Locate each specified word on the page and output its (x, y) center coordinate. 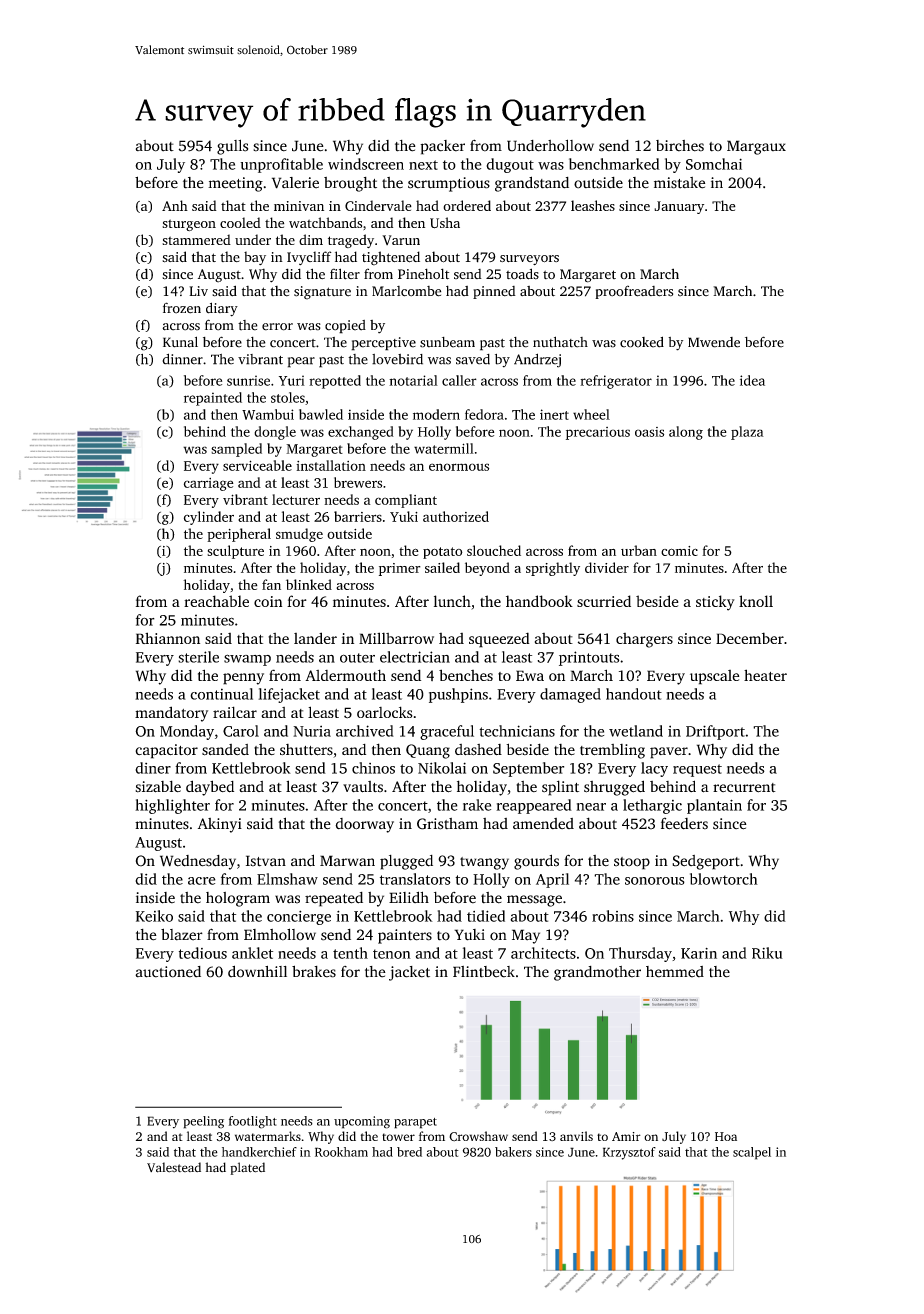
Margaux (756, 147)
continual (221, 694)
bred (409, 1152)
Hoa (726, 1136)
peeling (203, 1122)
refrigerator (616, 382)
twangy (484, 863)
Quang (428, 751)
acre (202, 881)
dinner (182, 359)
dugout (510, 165)
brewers (358, 482)
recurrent (744, 788)
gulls (232, 147)
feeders (684, 823)
